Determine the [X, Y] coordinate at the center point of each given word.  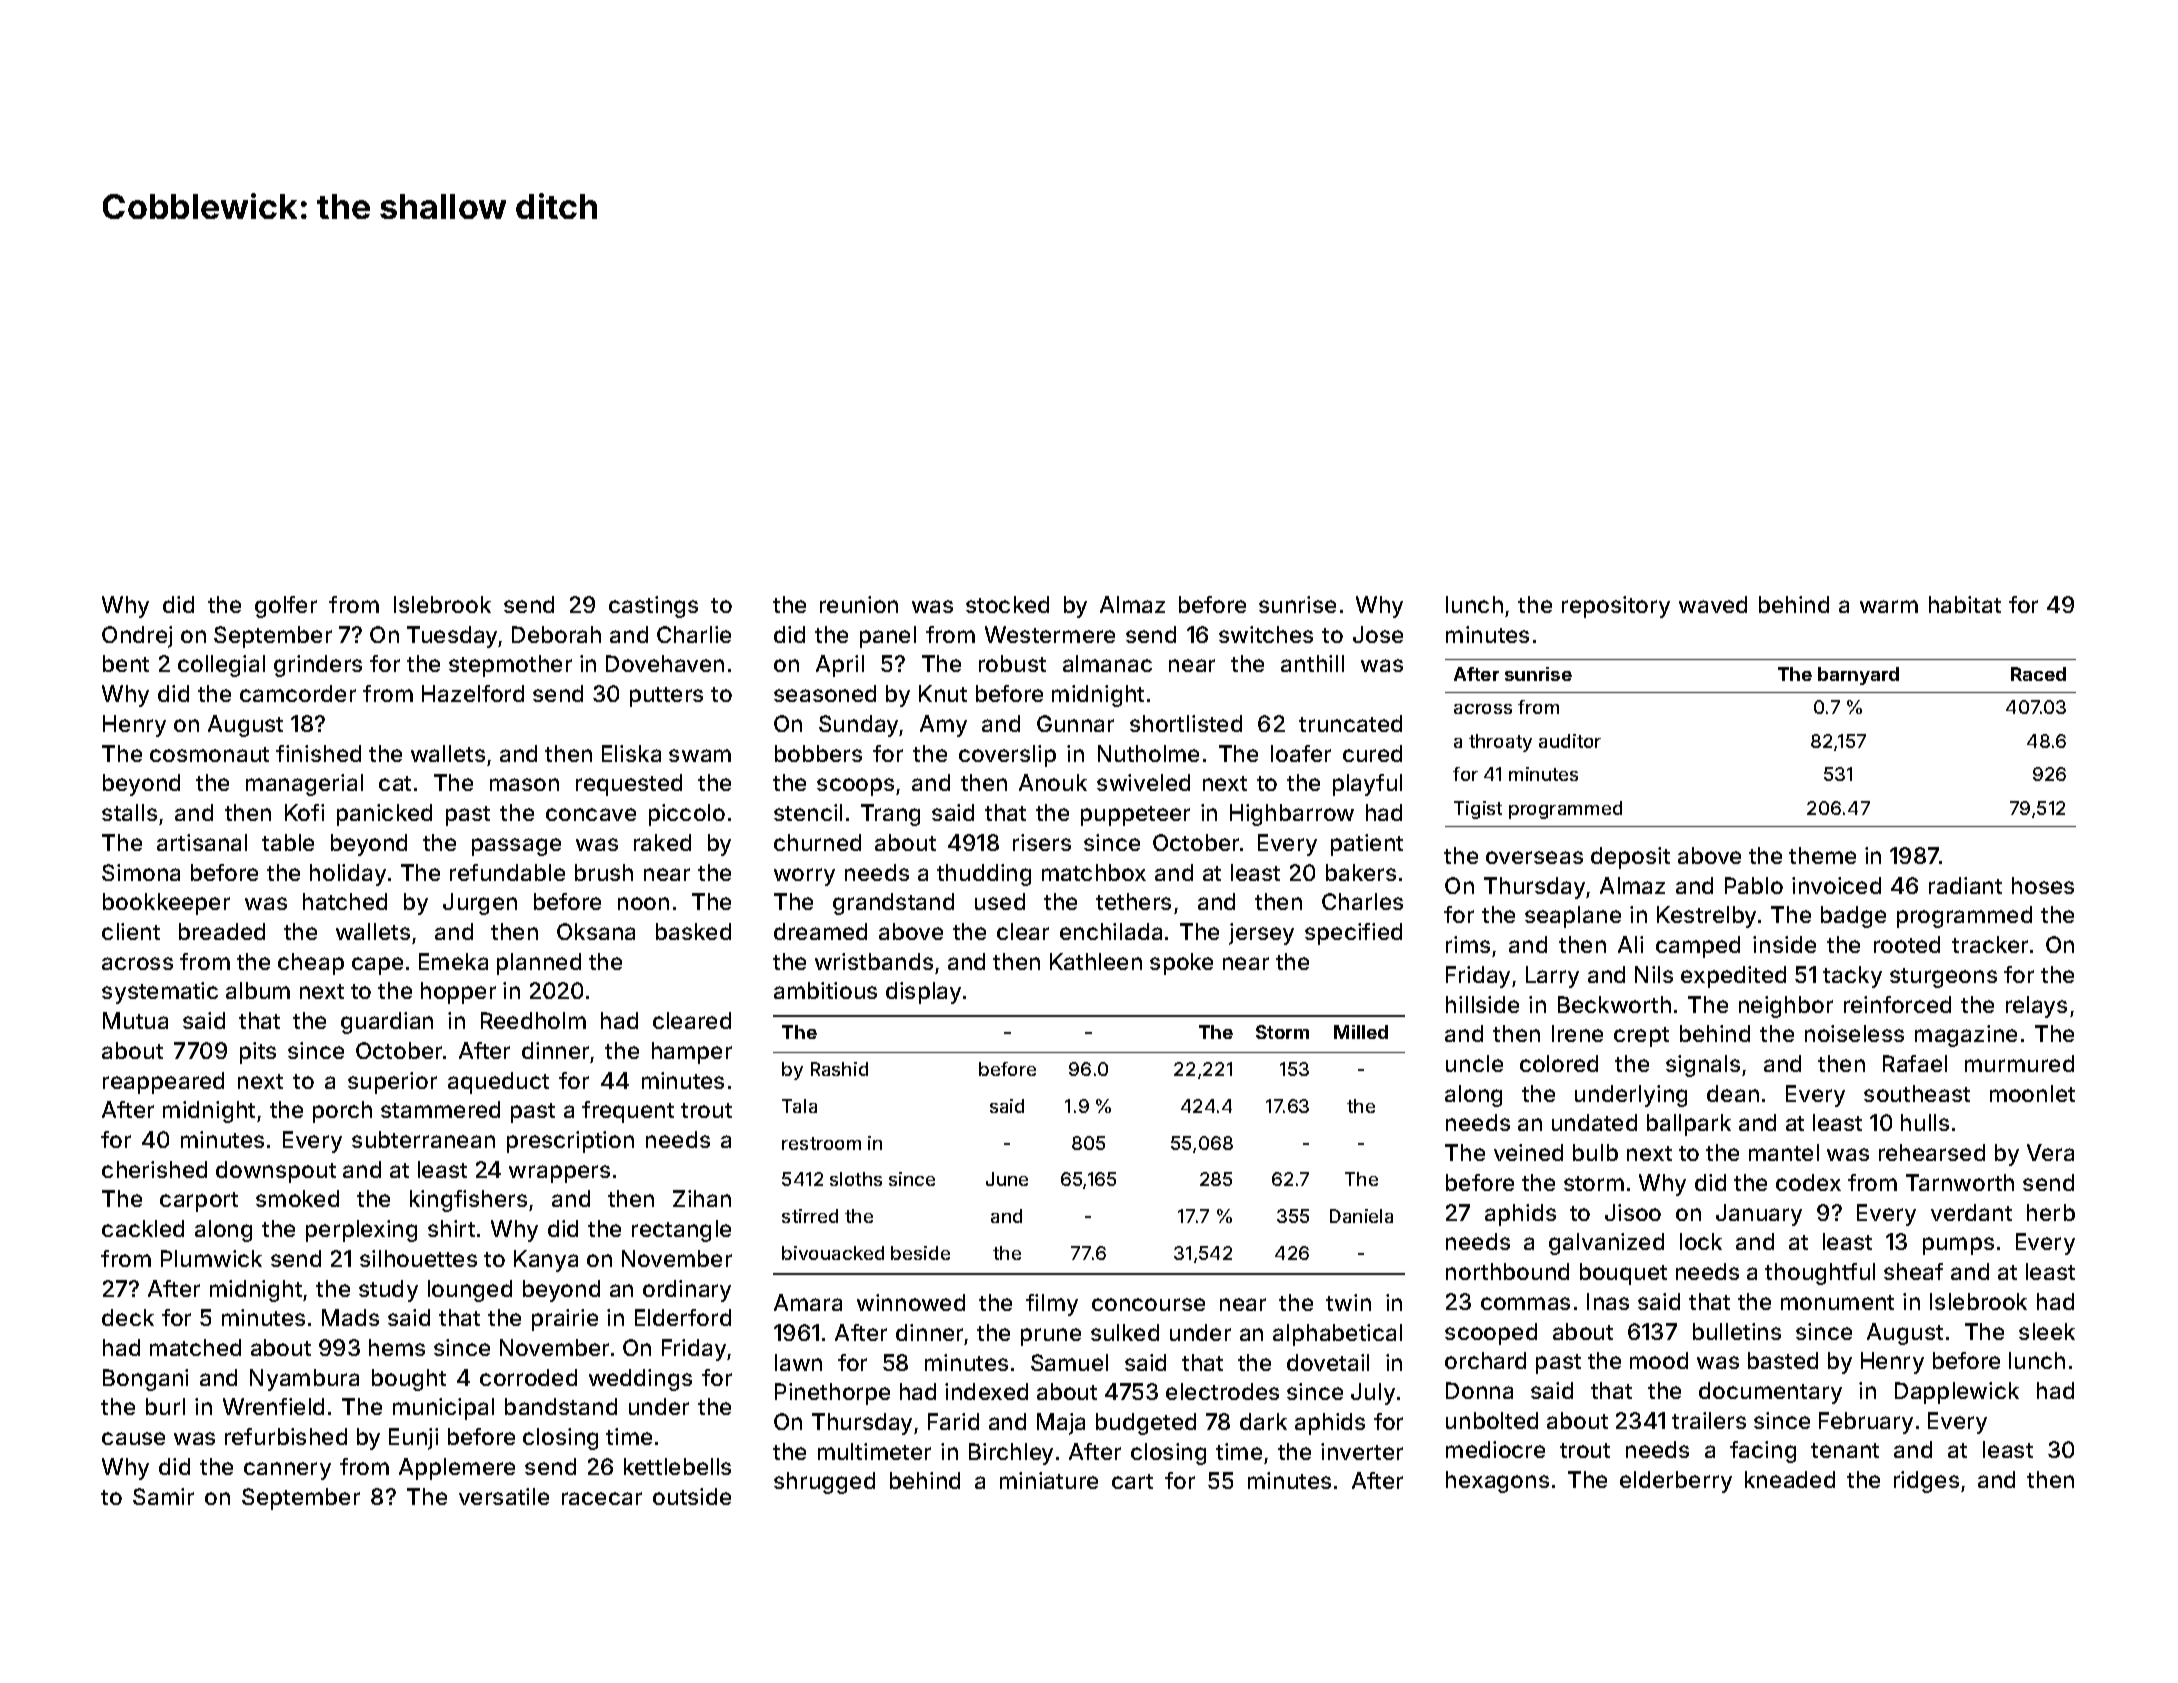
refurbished [286, 1436]
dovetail [1328, 1362]
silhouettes [418, 1258]
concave [591, 814]
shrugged [824, 1483]
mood [1659, 1360]
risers [1042, 842]
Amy [943, 726]
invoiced [1836, 885]
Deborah [556, 634]
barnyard [1858, 676]
